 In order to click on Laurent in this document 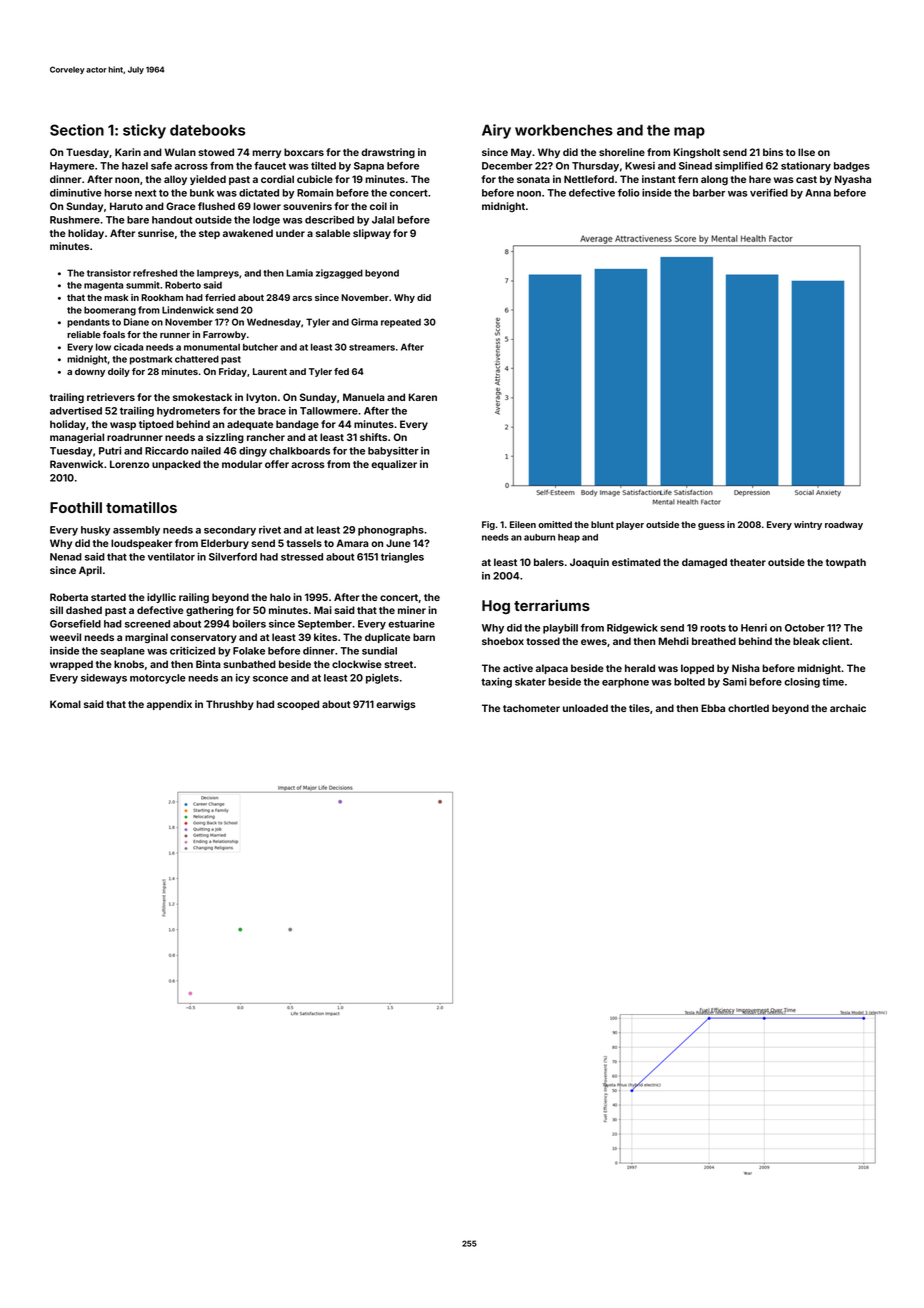, I will do `click(270, 371)`.
